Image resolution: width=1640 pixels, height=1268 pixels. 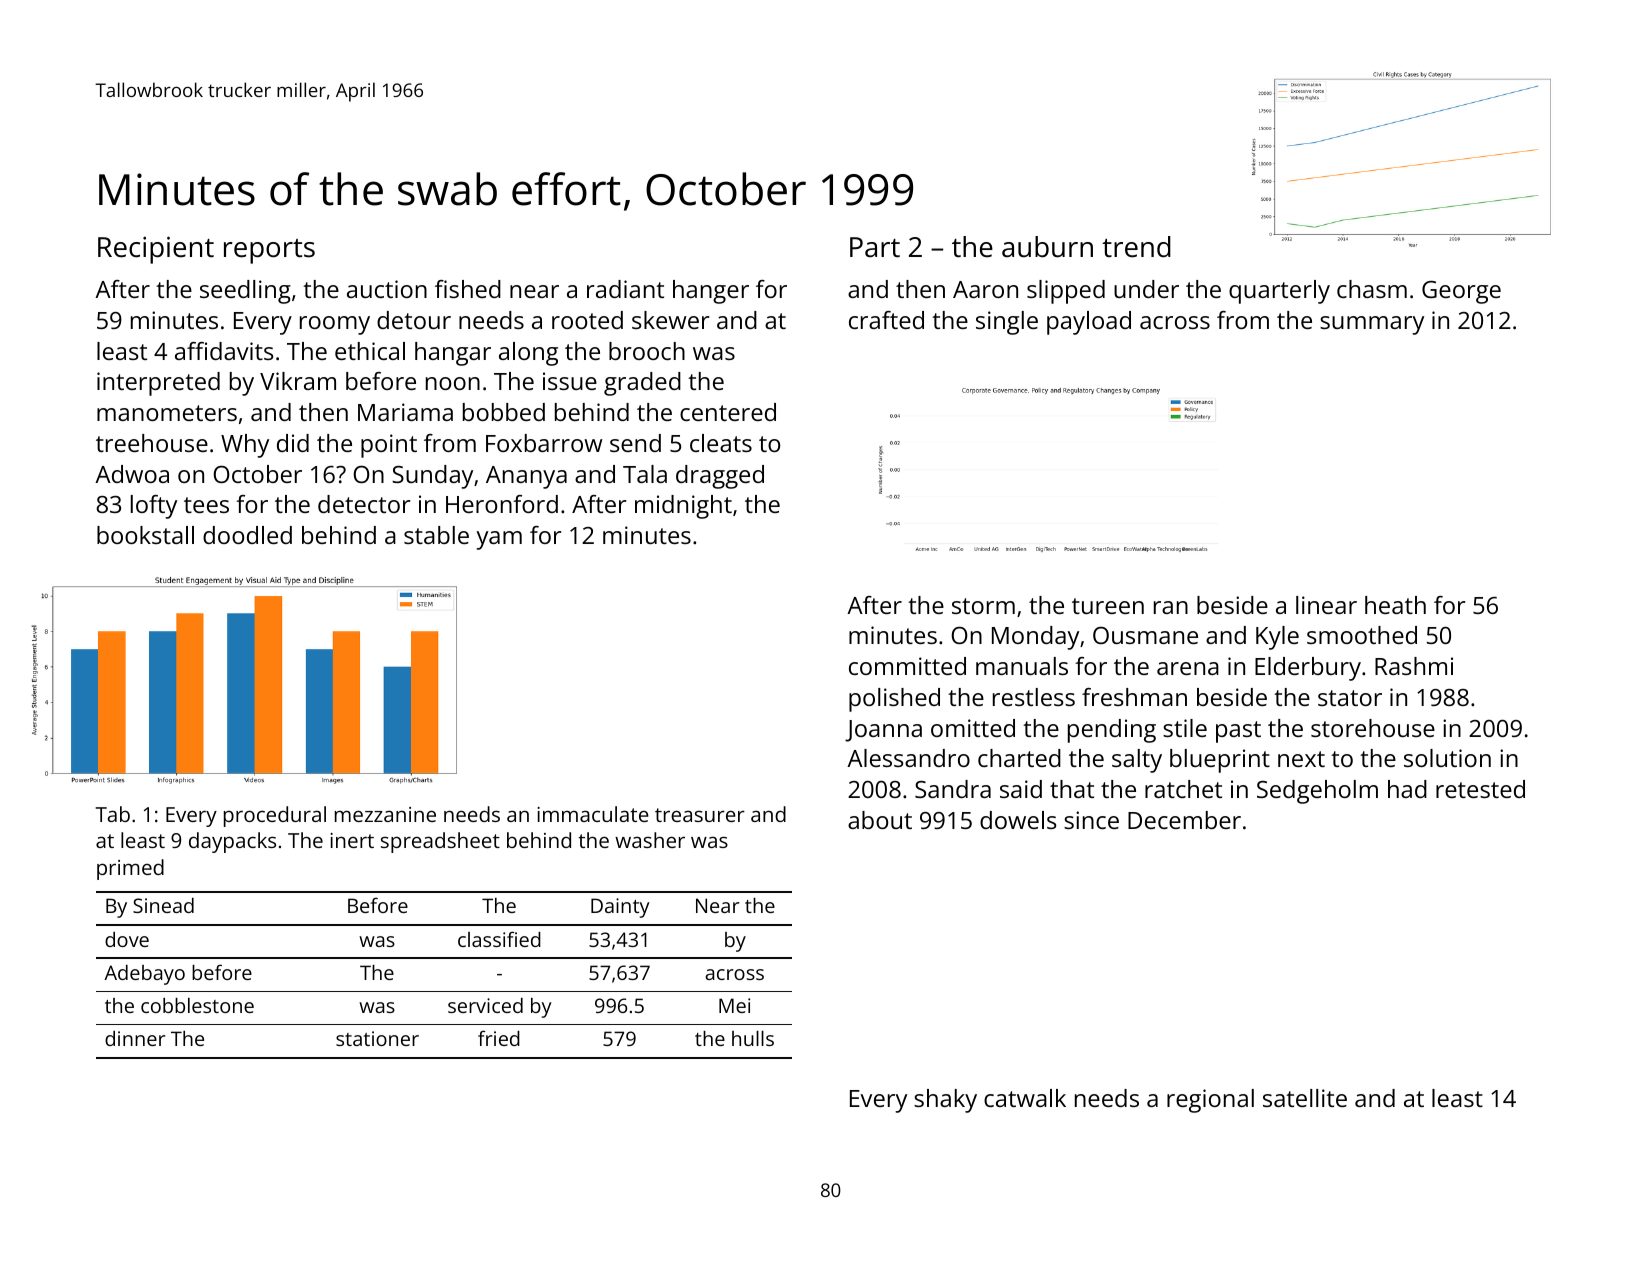 What do you see at coordinates (232, 842) in the page?
I see `daypacks` at bounding box center [232, 842].
